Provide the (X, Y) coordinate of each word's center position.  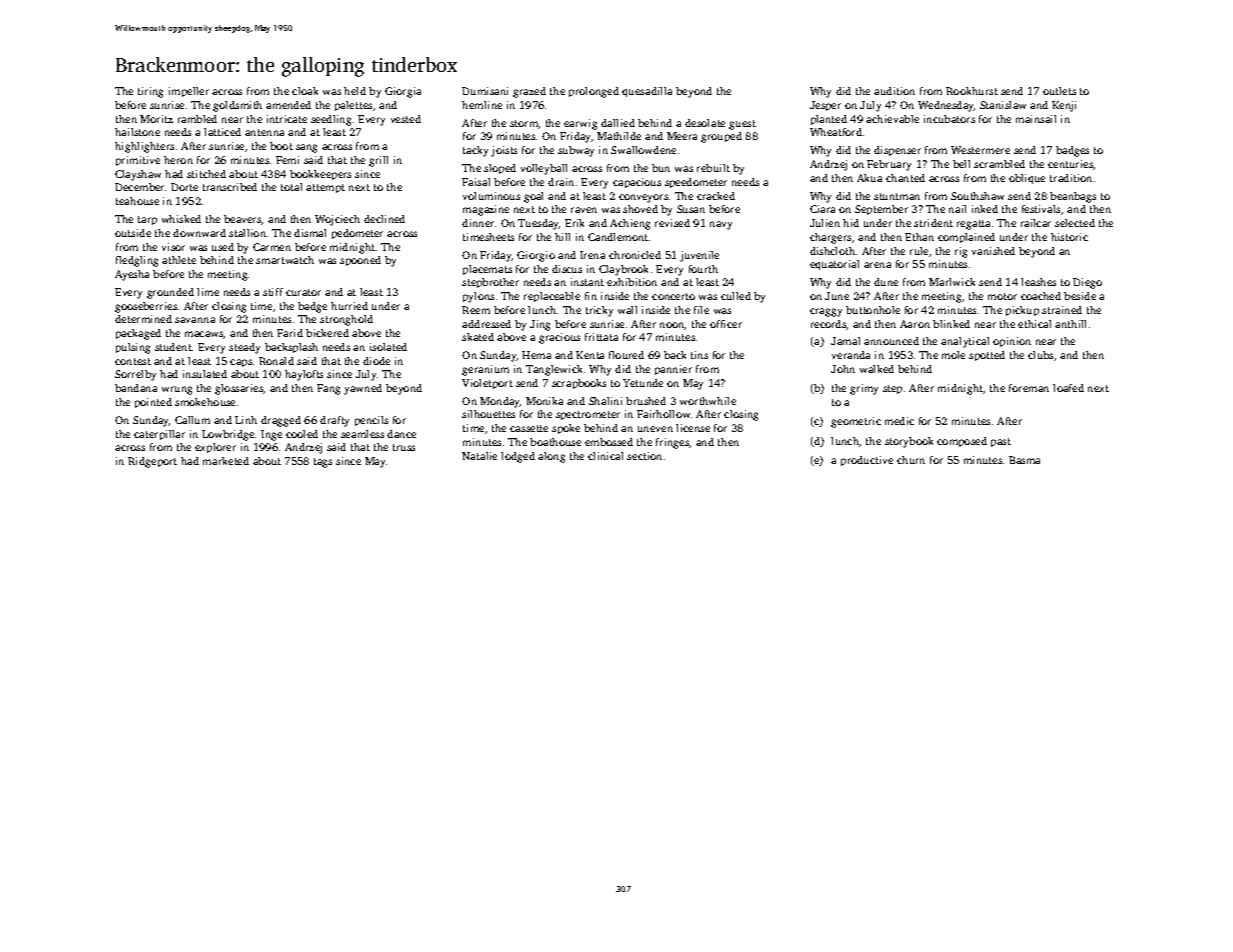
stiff (273, 292)
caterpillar (159, 435)
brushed (646, 401)
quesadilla (647, 92)
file (701, 310)
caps (241, 363)
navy (721, 225)
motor (1002, 296)
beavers (243, 220)
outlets (1059, 91)
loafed (1068, 388)
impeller (189, 92)
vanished (993, 251)
